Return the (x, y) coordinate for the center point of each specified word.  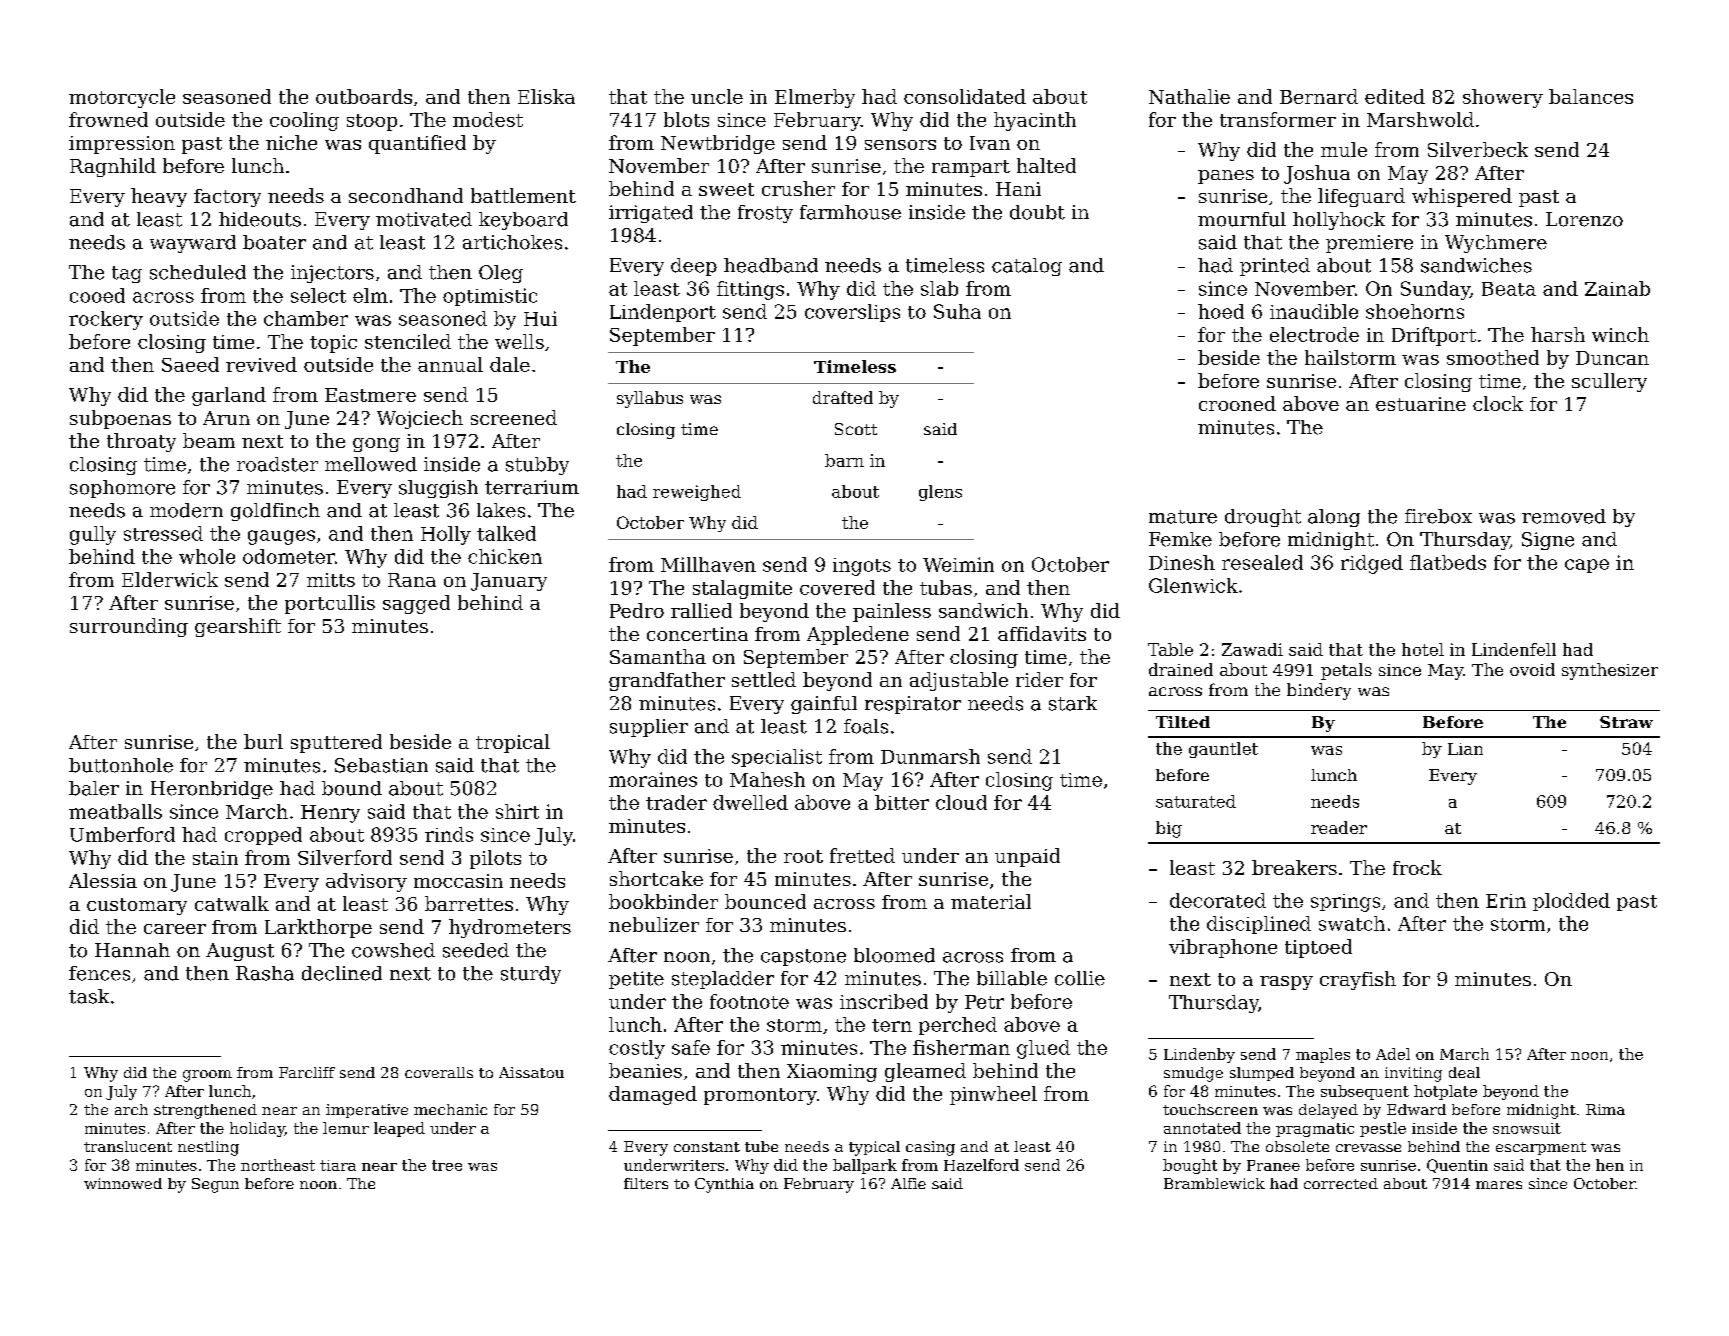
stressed (163, 533)
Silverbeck (1478, 149)
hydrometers (510, 928)
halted (1046, 165)
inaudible (1314, 311)
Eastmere (370, 395)
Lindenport (663, 313)
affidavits (1042, 633)
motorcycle (122, 98)
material (991, 901)
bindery (1319, 691)
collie (1080, 978)
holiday (257, 1129)
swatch (1352, 923)
